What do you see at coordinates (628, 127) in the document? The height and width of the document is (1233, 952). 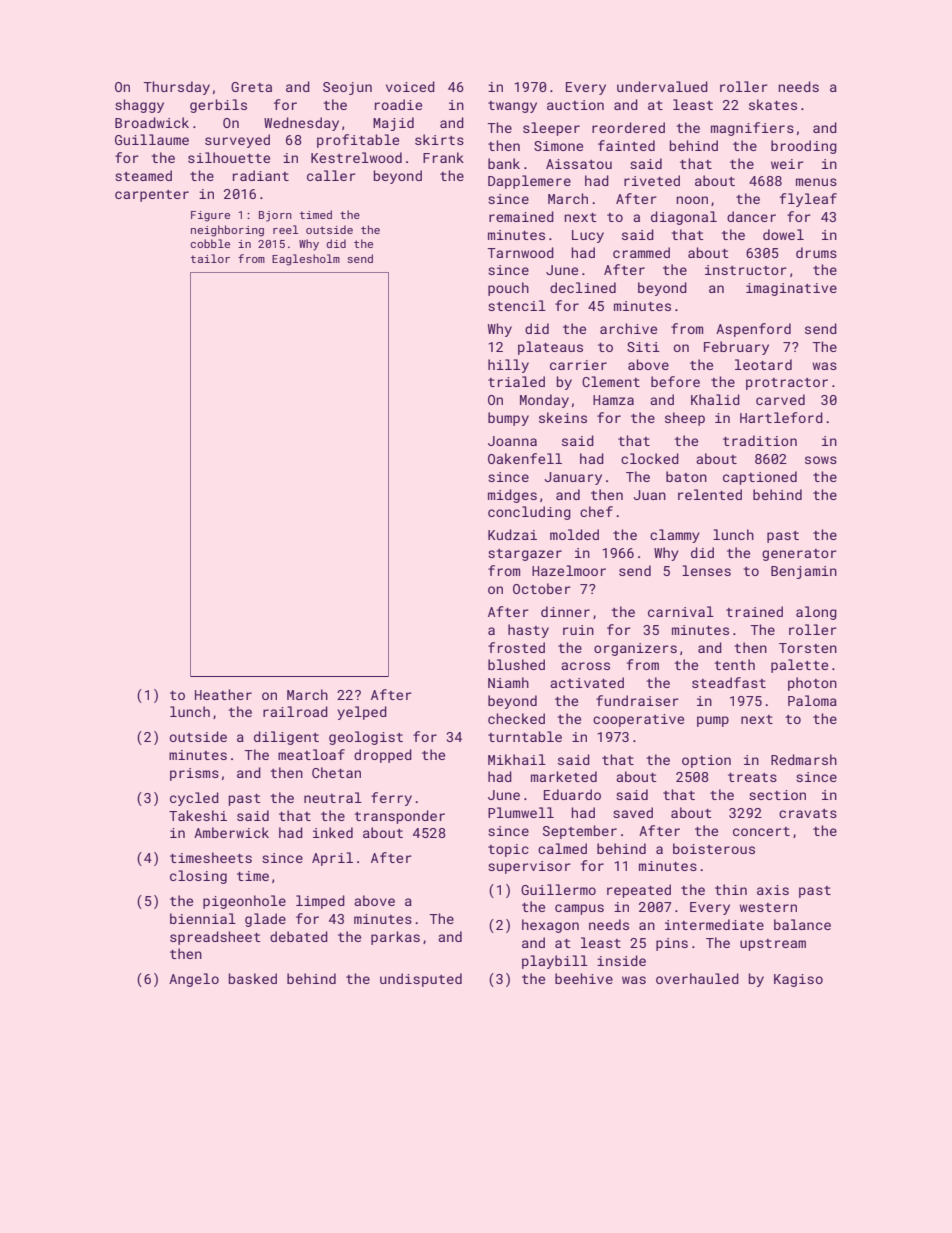 I see `reordered` at bounding box center [628, 127].
